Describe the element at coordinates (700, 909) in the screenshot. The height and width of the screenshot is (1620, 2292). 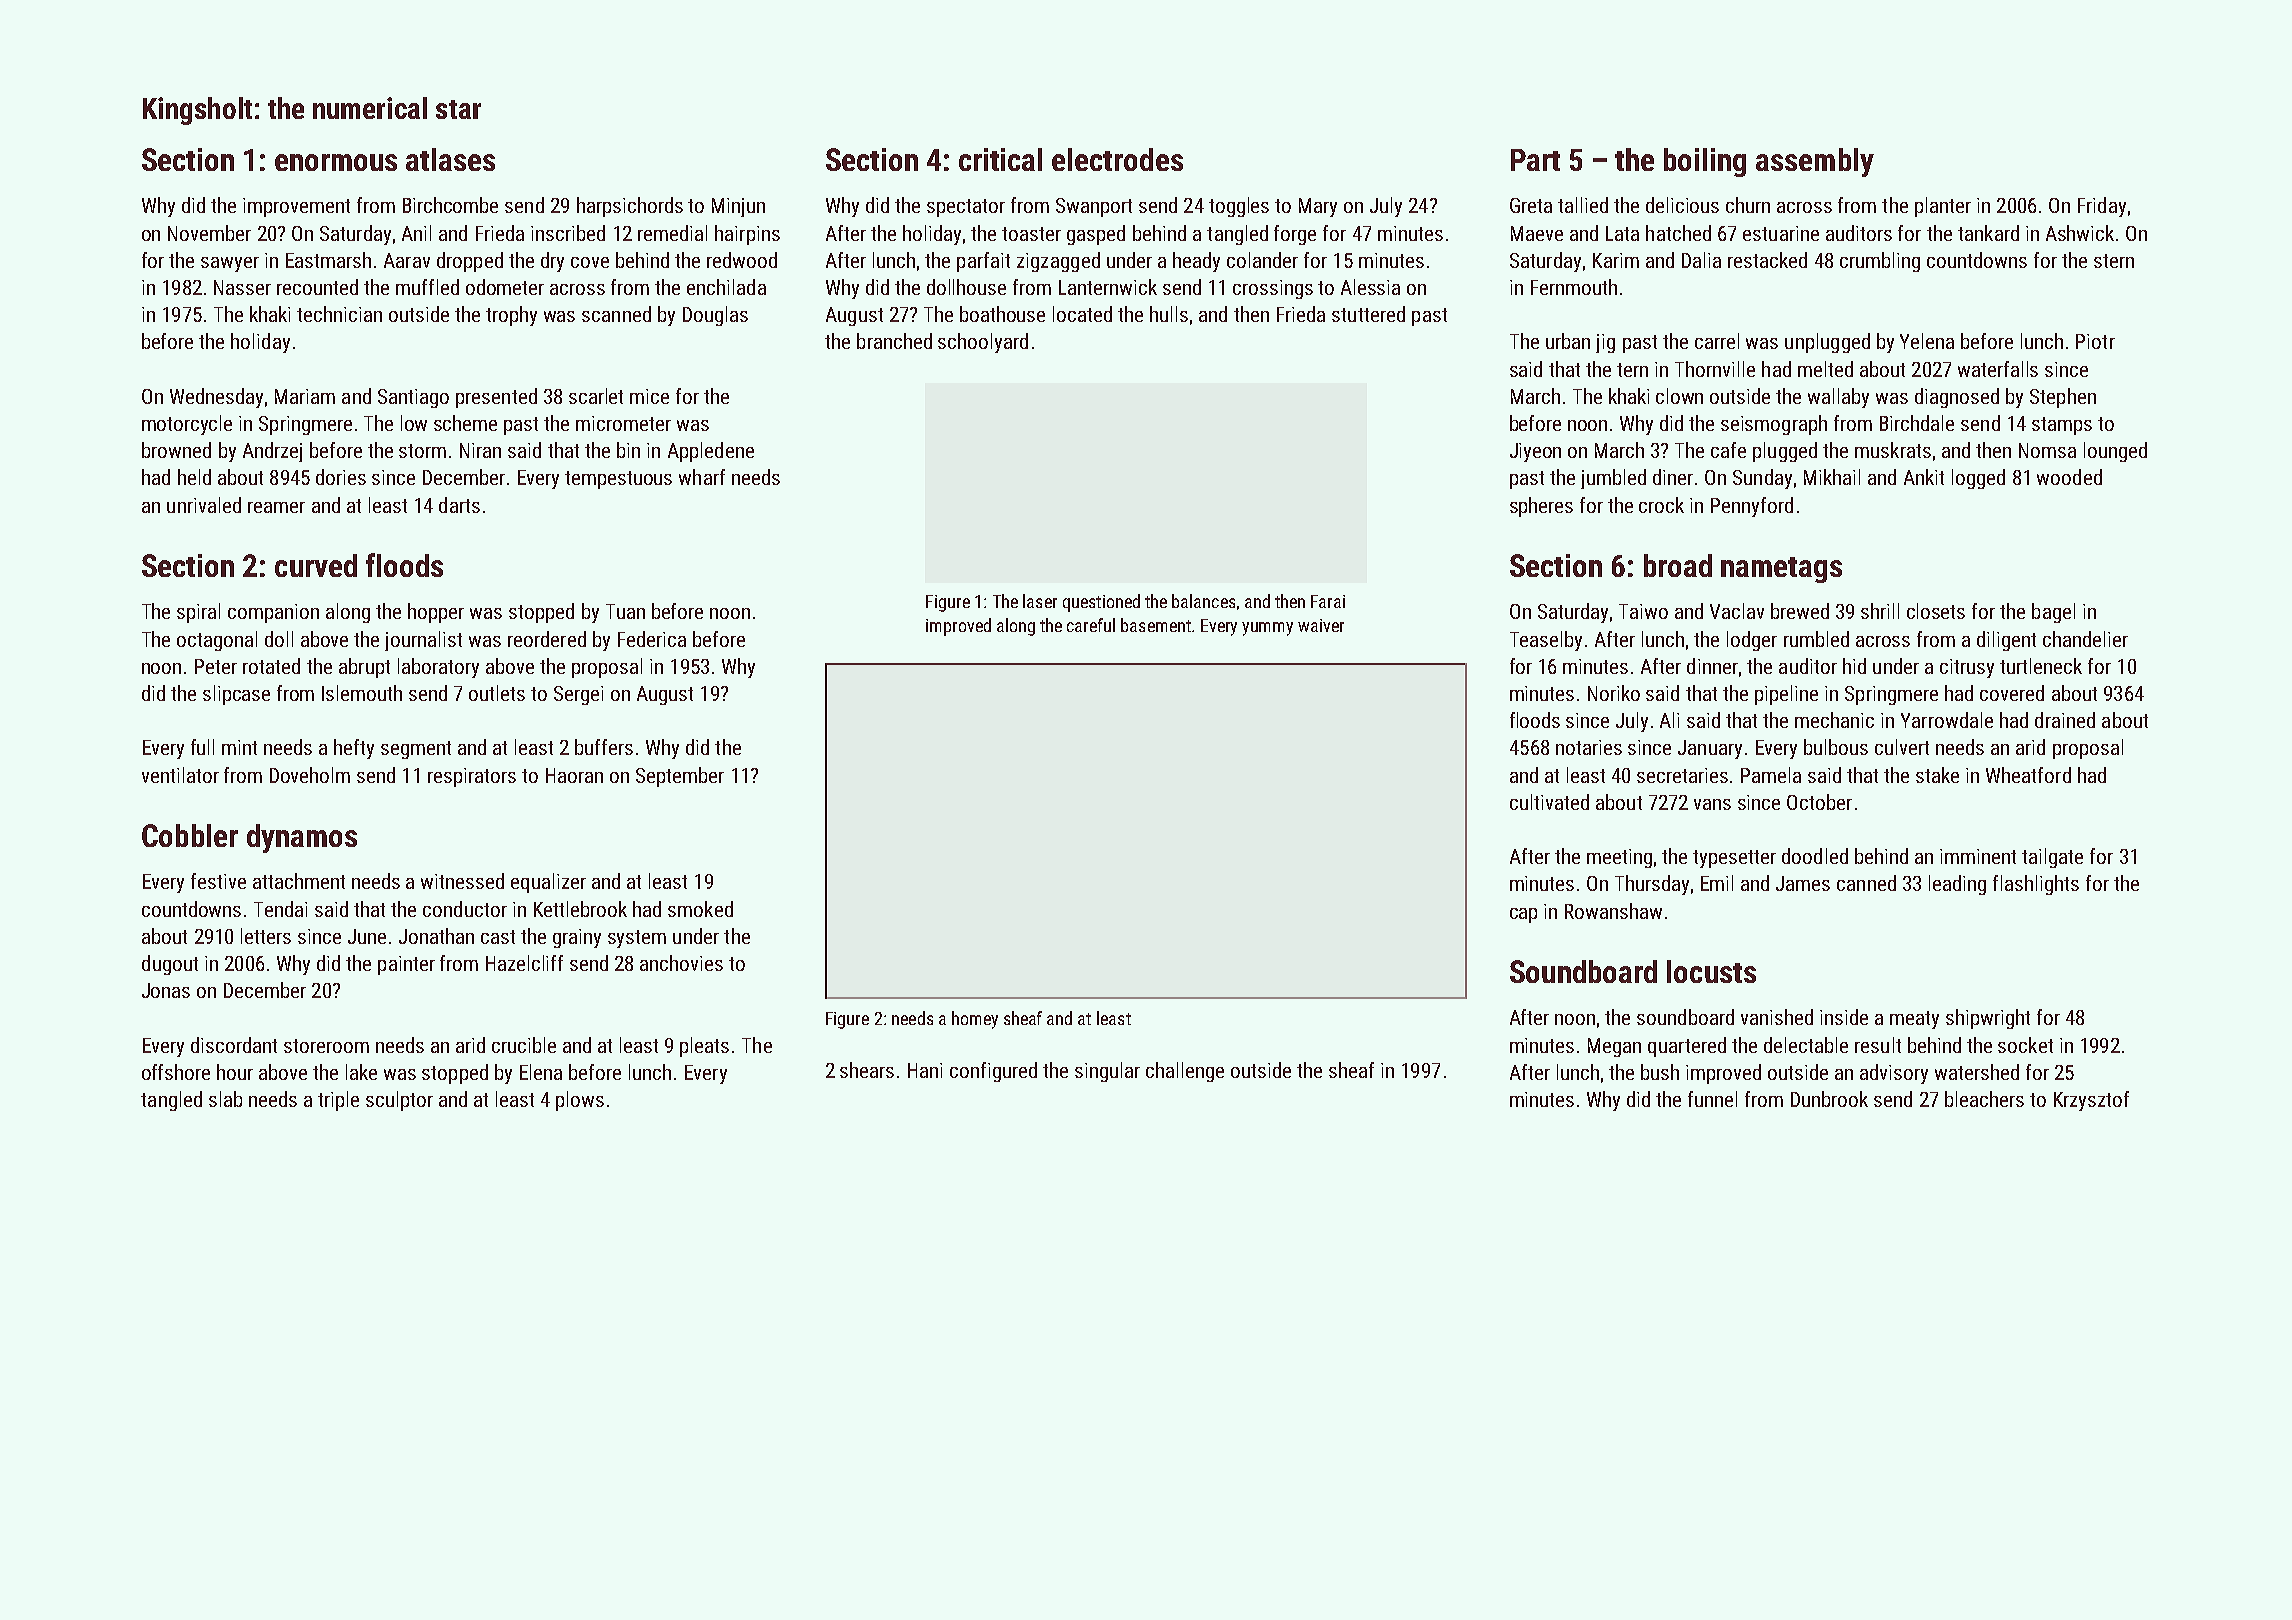
I see `smoked` at that location.
